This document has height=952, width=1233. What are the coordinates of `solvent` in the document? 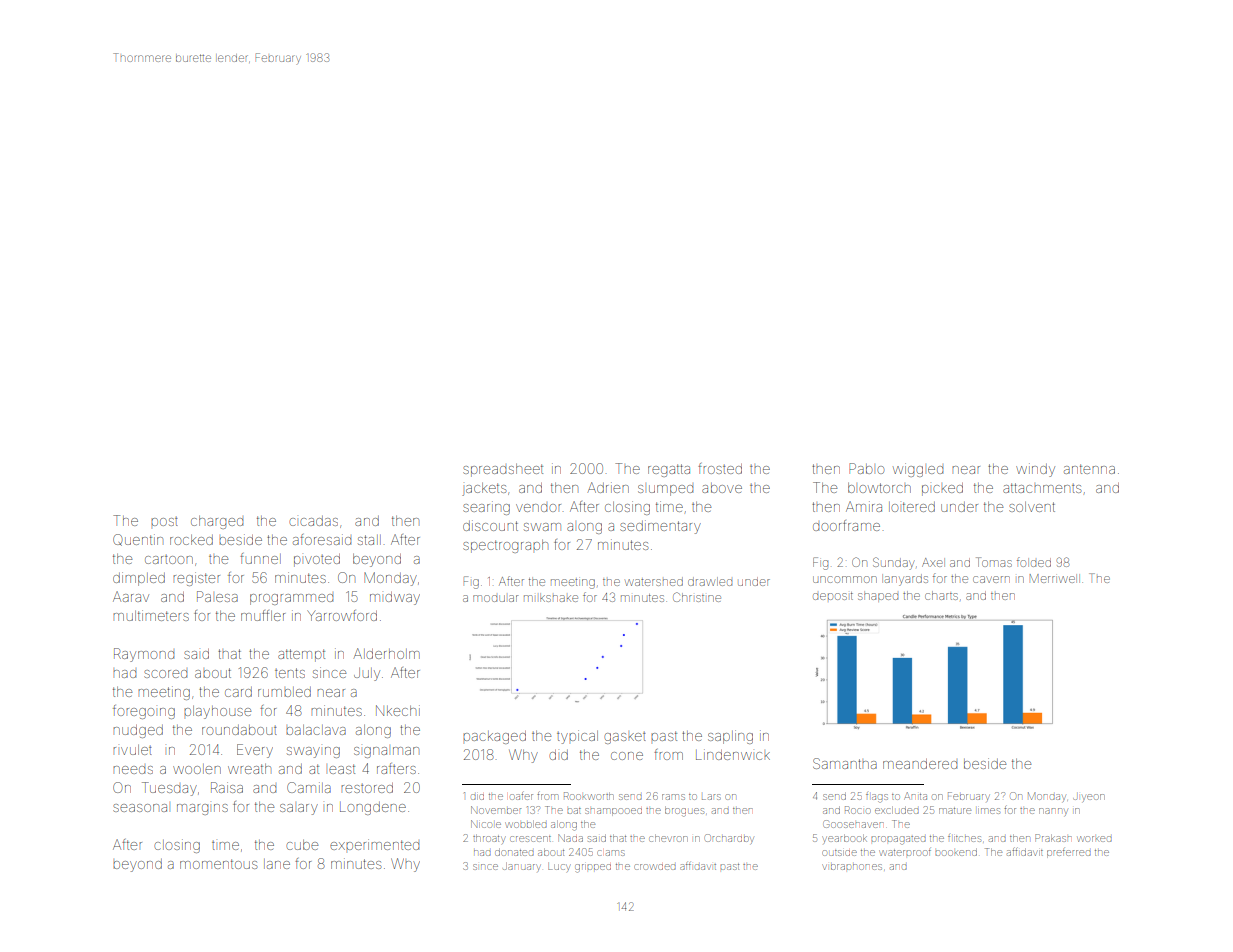 It's located at (1032, 507).
